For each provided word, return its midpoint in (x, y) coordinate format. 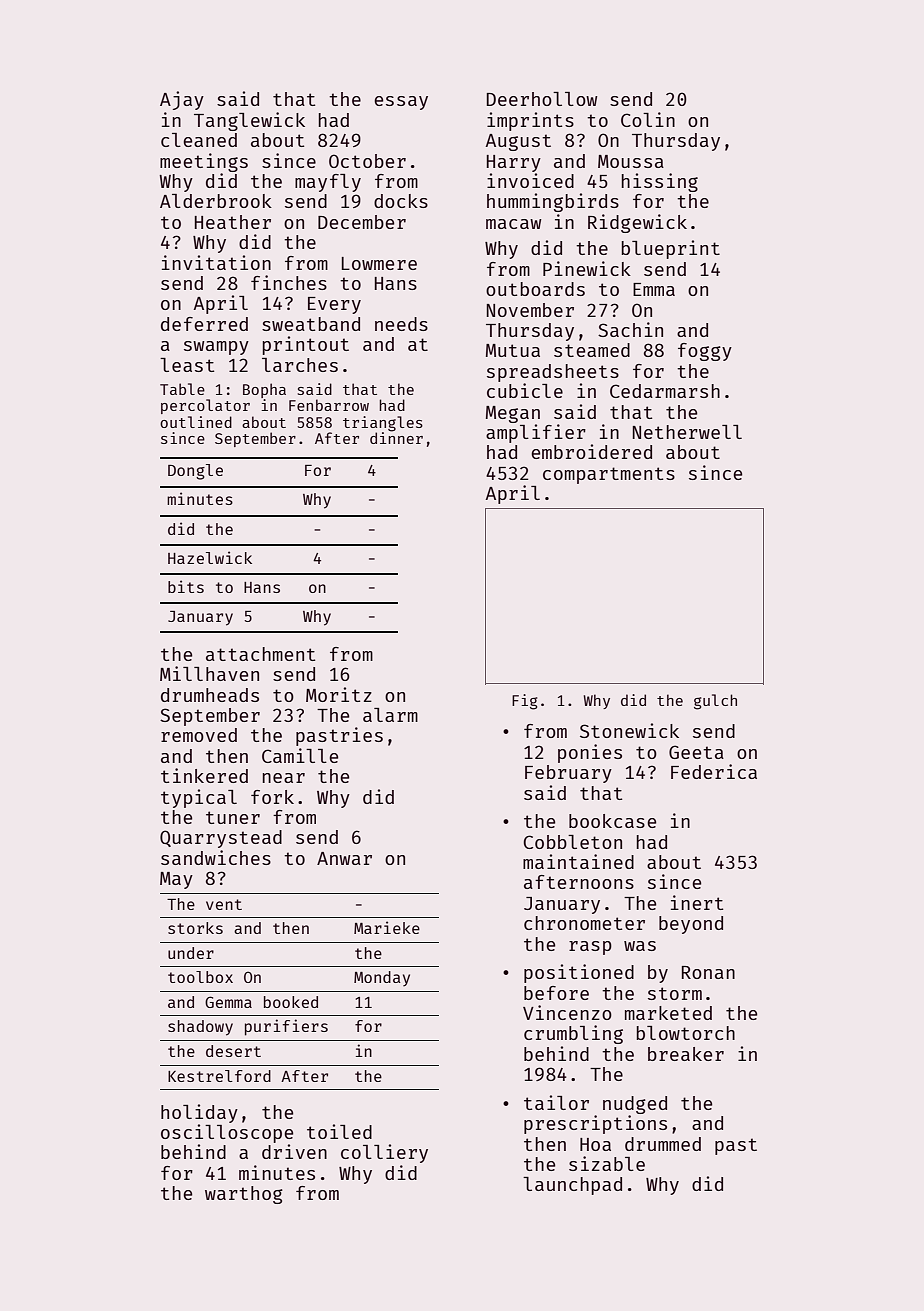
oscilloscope (227, 1133)
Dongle (195, 472)
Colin (648, 119)
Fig (524, 702)
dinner (396, 438)
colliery (384, 1153)
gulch (715, 702)
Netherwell (687, 432)
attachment (260, 654)
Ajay (182, 100)
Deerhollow (542, 99)
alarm (390, 715)
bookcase (612, 821)
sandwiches (216, 857)
